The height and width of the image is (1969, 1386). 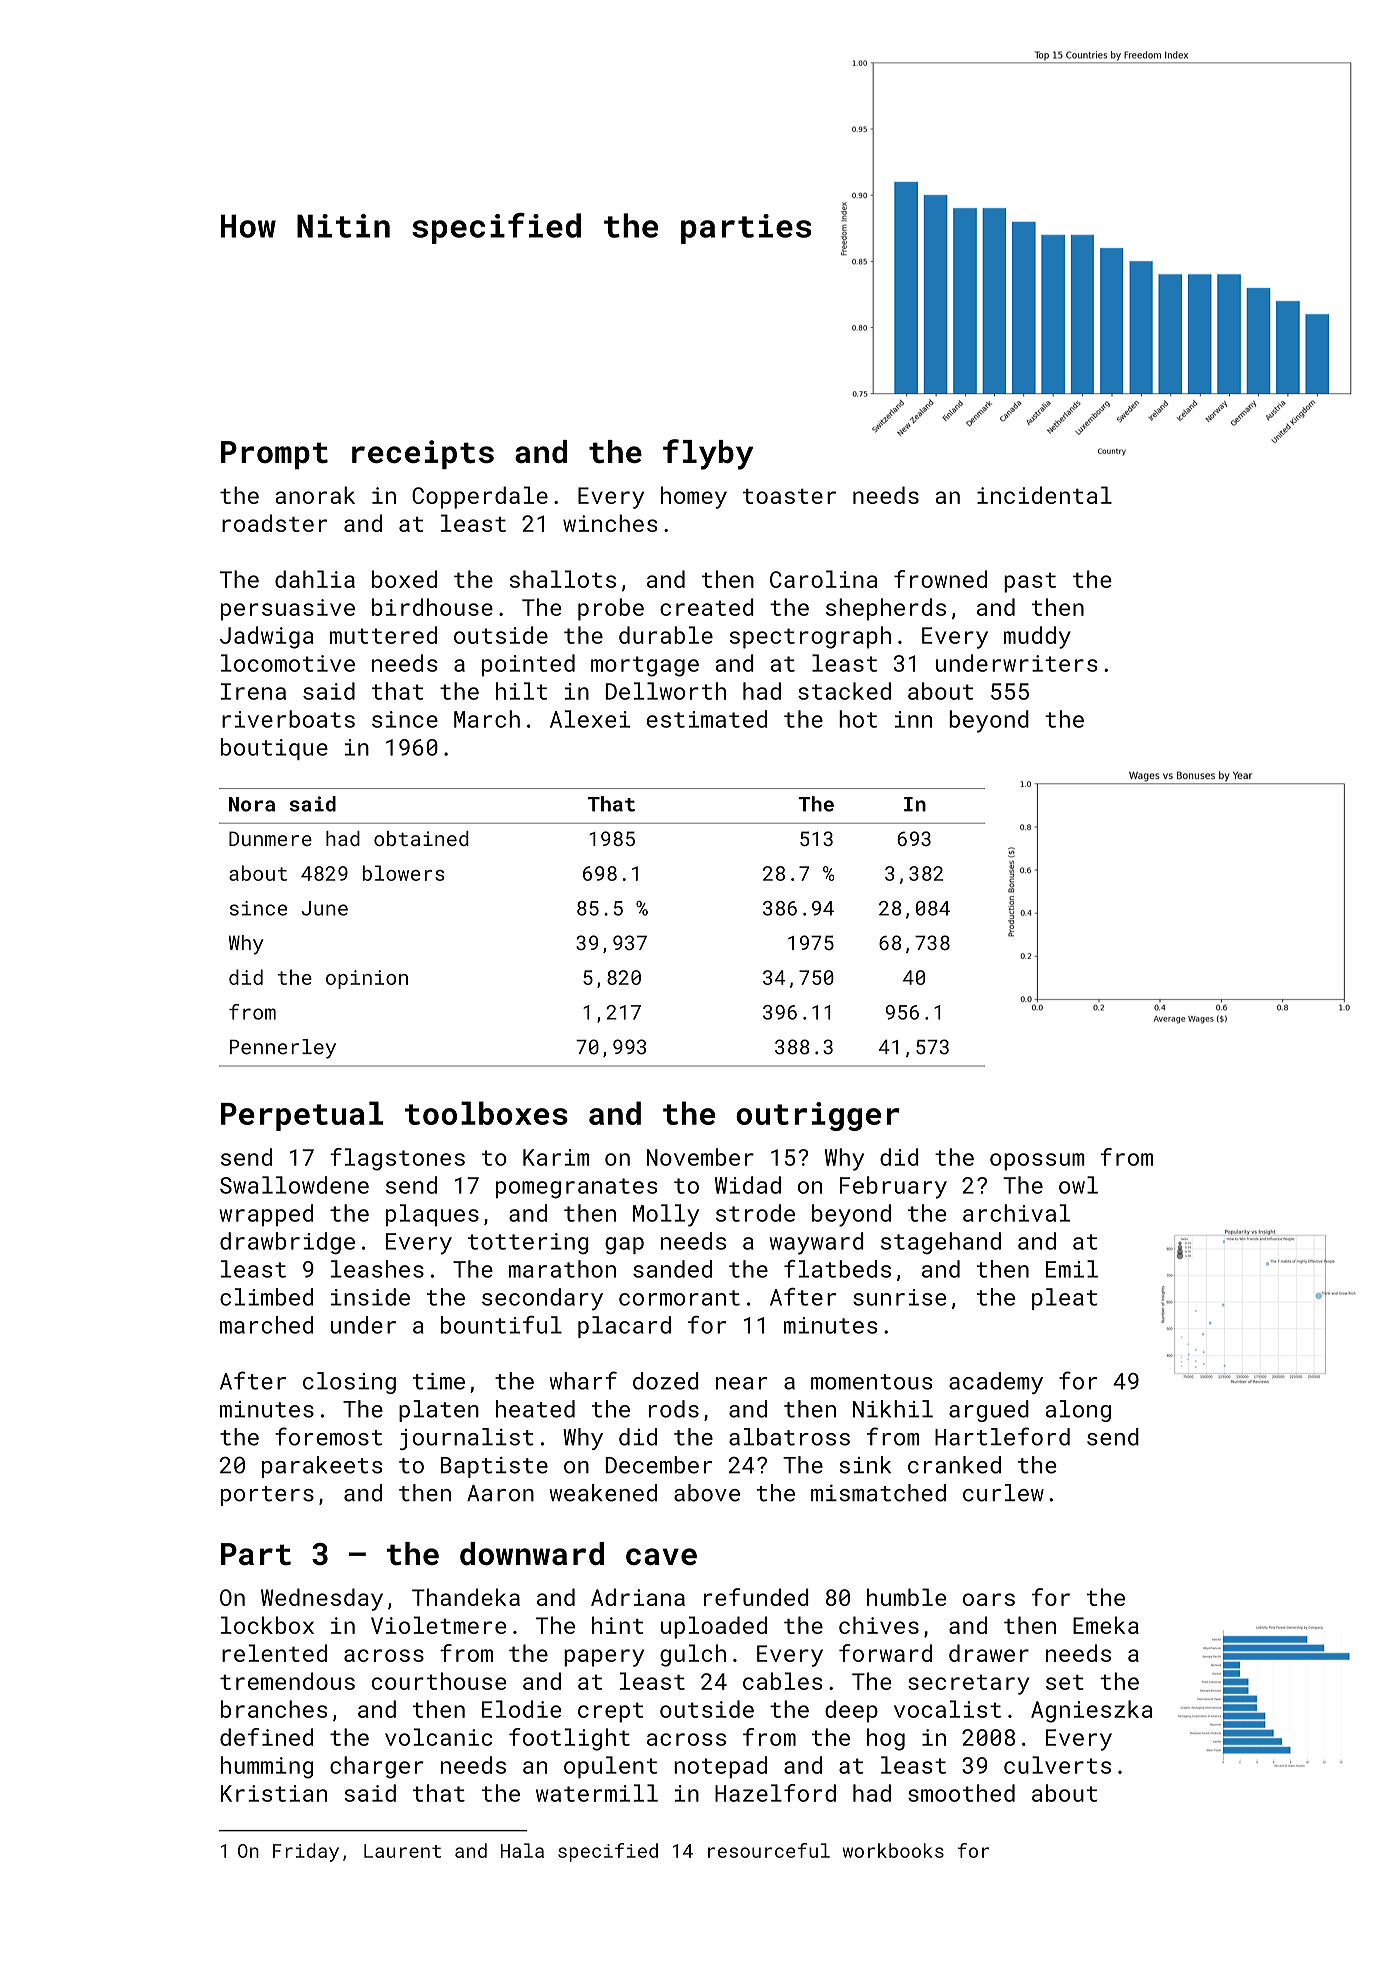 What do you see at coordinates (1003, 1493) in the image?
I see `curlew` at bounding box center [1003, 1493].
